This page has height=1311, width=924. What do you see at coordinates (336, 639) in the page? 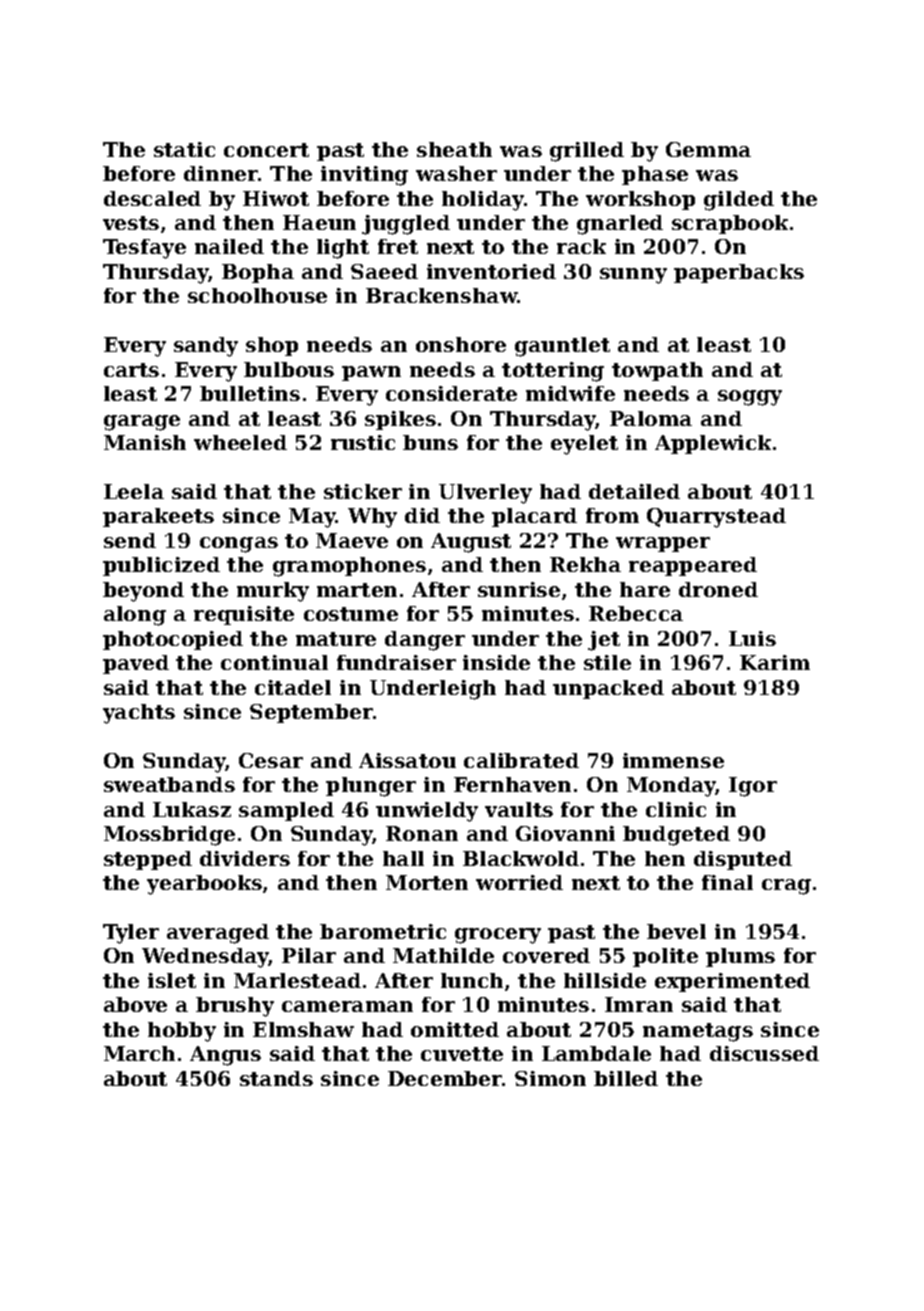
I see `mature` at bounding box center [336, 639].
